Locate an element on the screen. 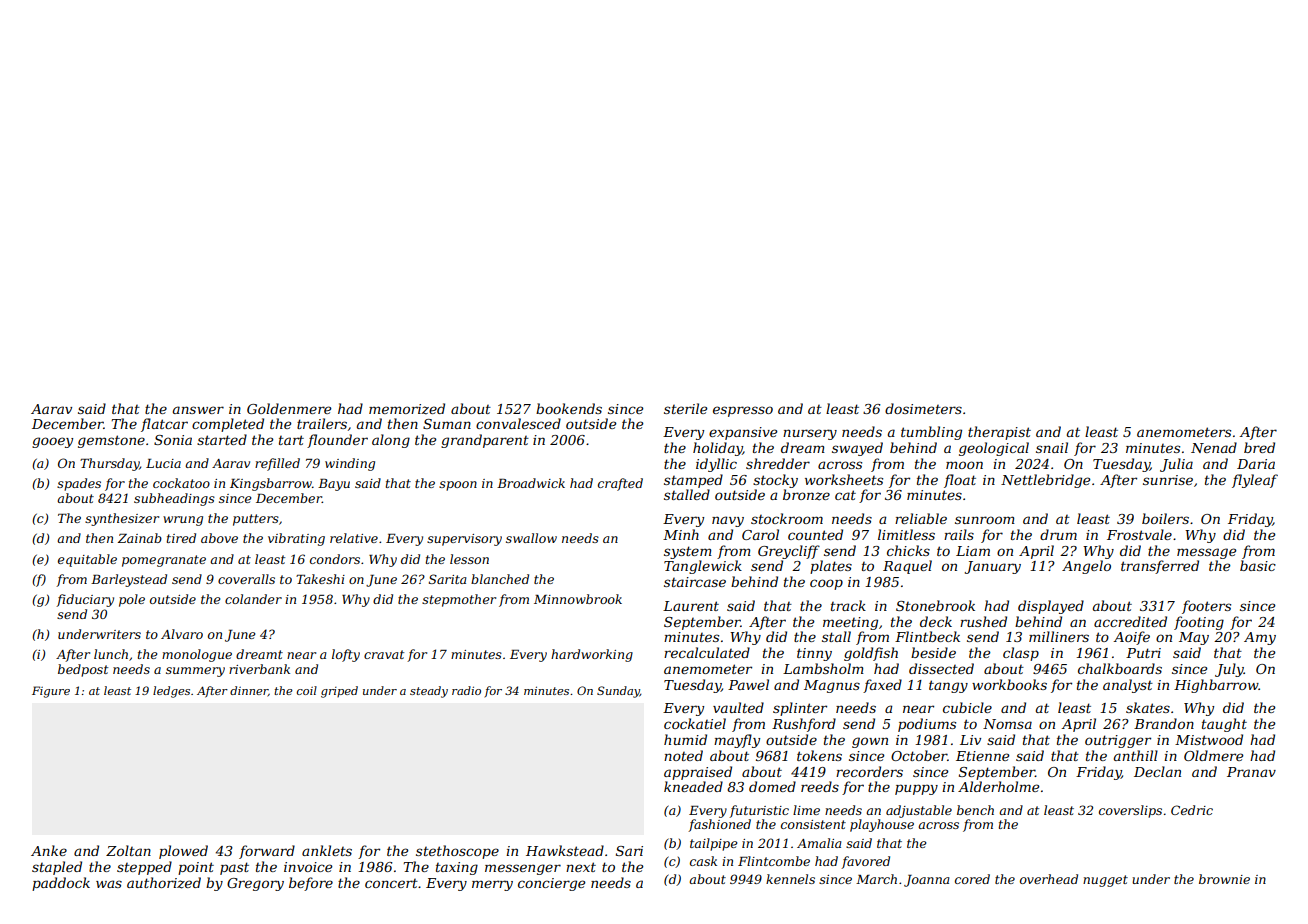  swallow is located at coordinates (531, 538).
